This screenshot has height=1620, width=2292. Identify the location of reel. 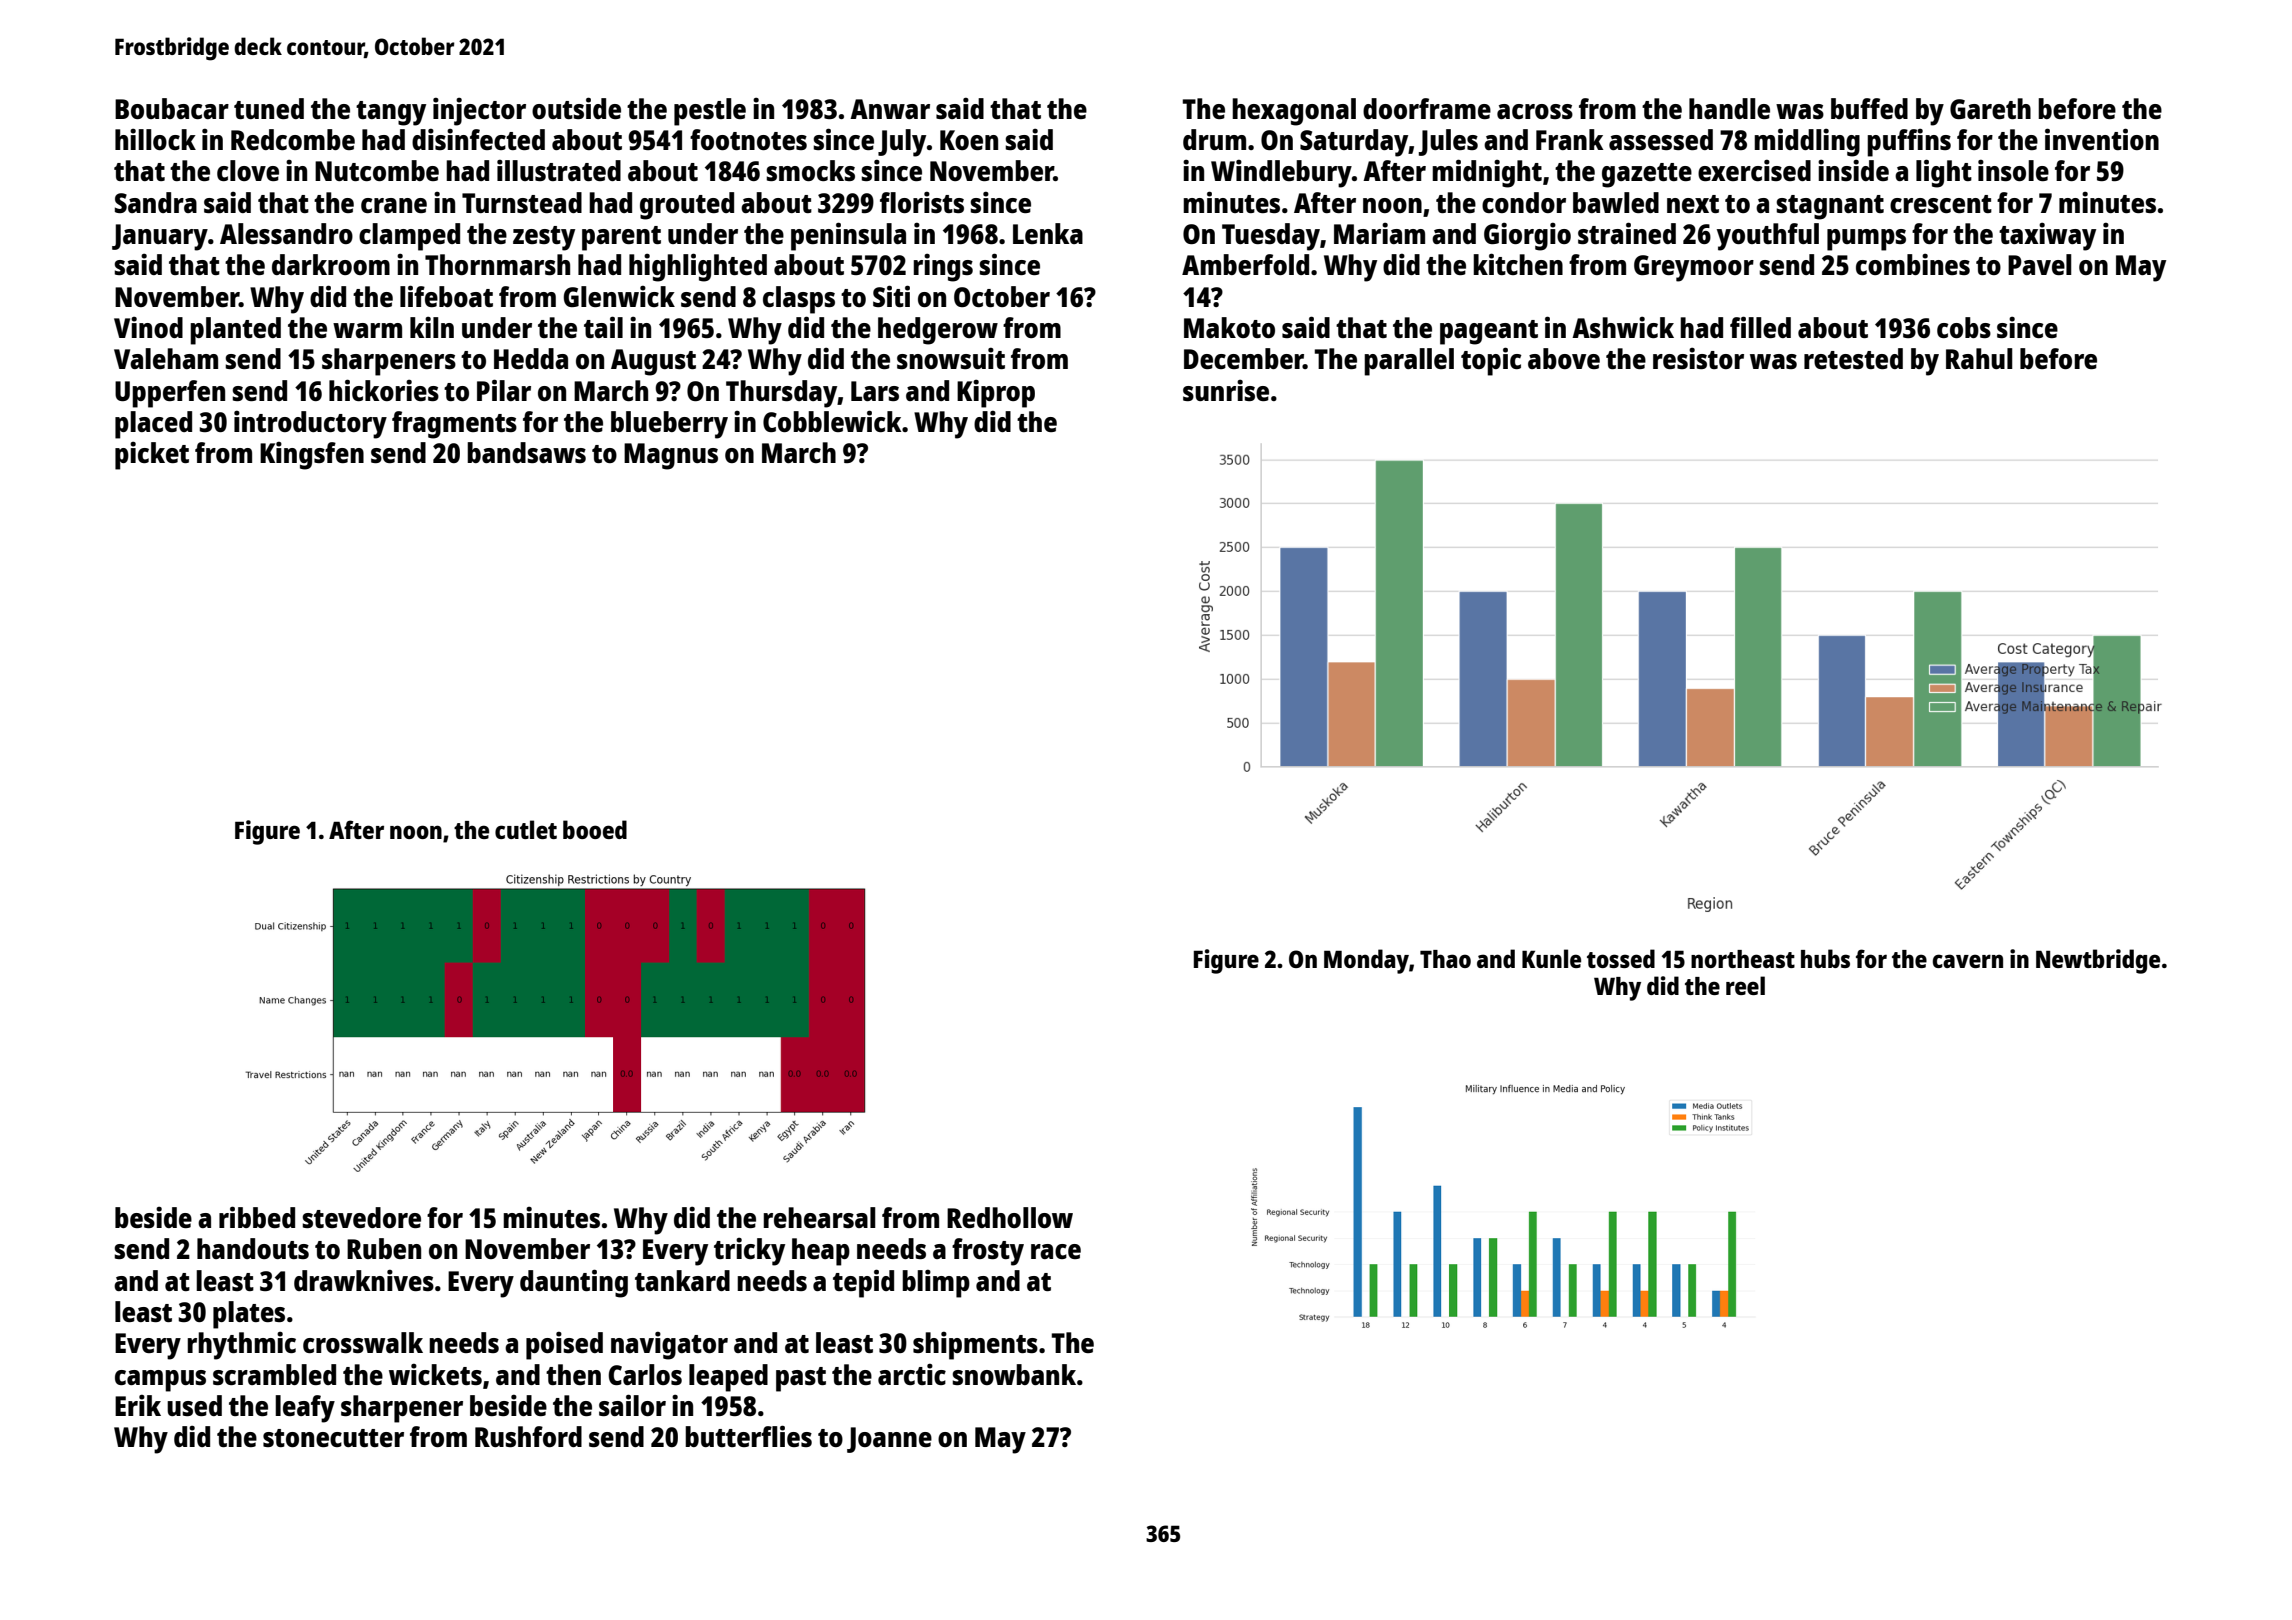
(1745, 985).
